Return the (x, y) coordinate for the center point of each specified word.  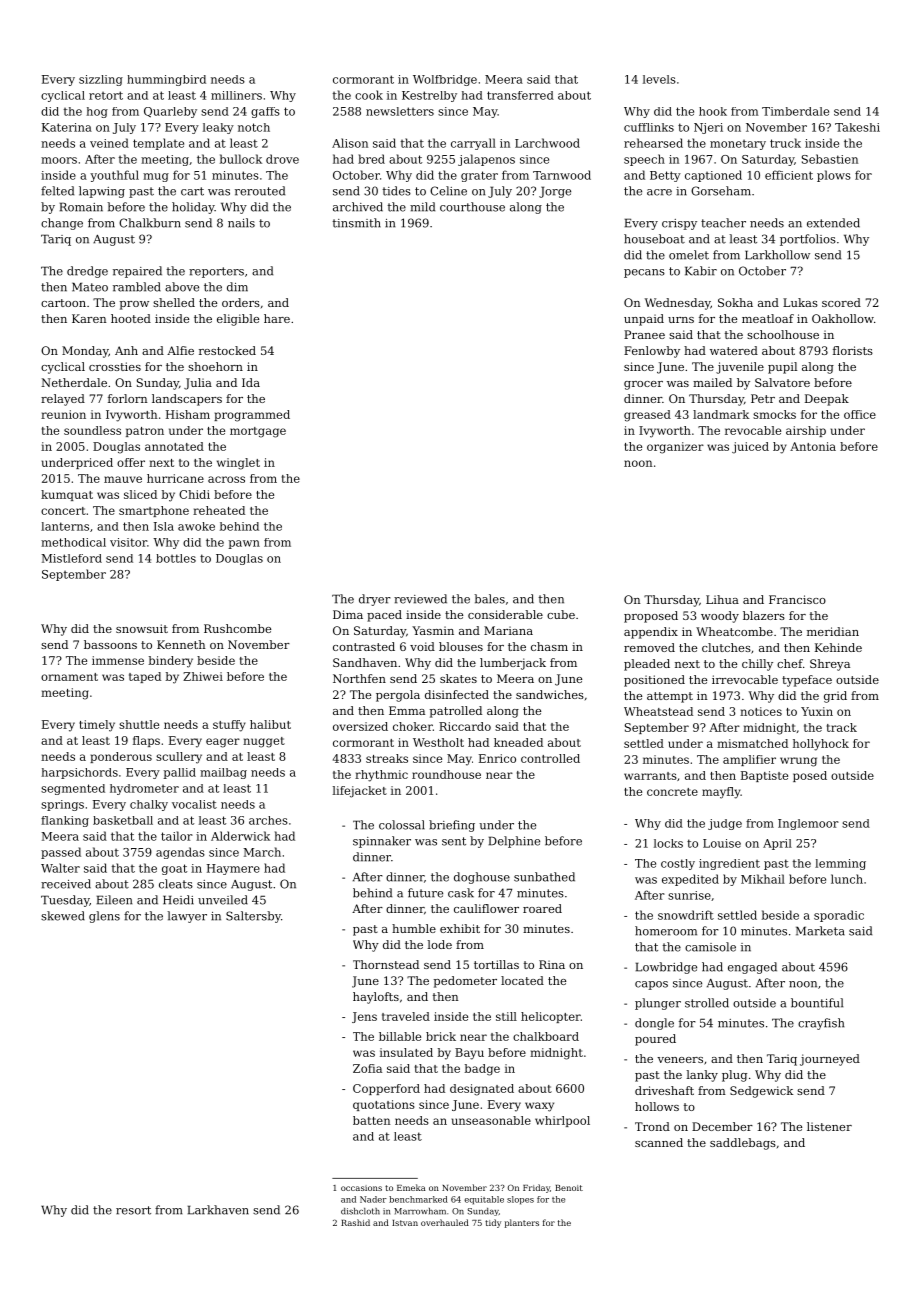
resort (133, 1210)
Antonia (813, 446)
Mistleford (71, 558)
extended (833, 223)
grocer (643, 385)
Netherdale (74, 382)
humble (414, 928)
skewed (63, 916)
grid (835, 697)
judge (725, 824)
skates (458, 678)
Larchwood (547, 143)
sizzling (101, 80)
